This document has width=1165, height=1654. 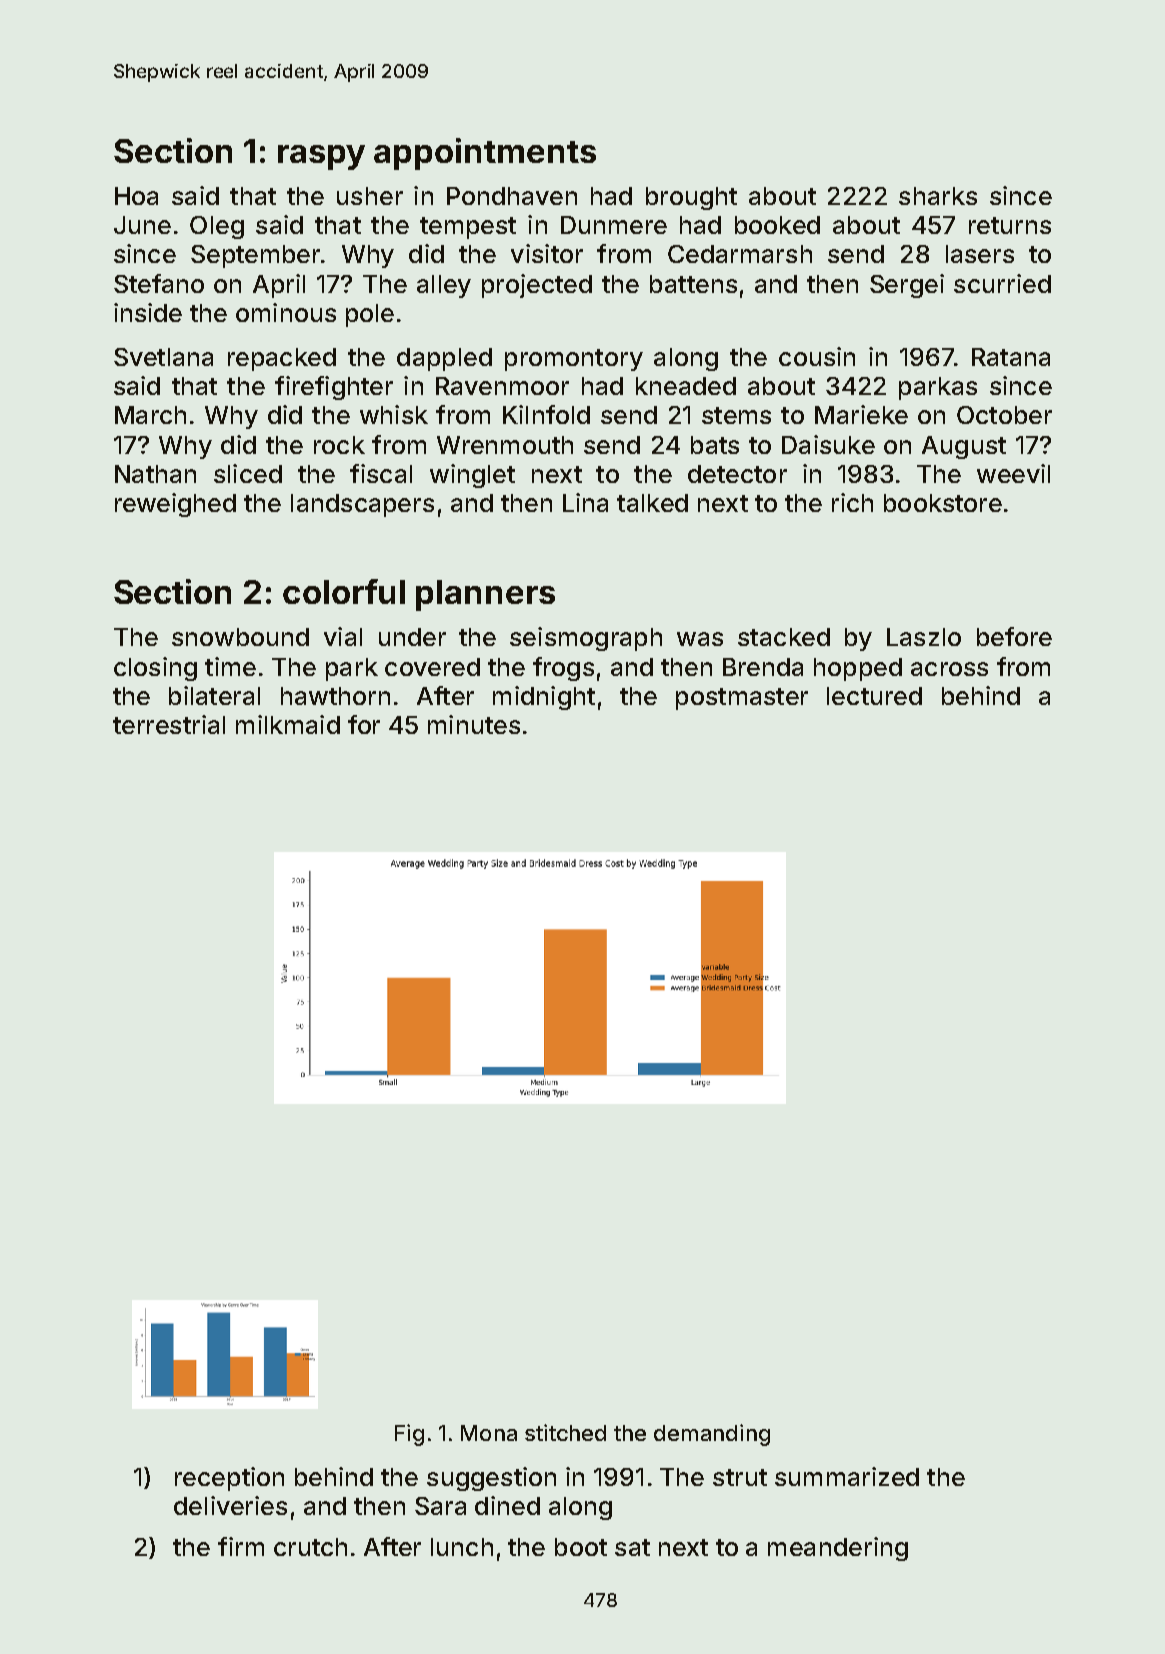 I want to click on minutes, so click(x=474, y=724).
